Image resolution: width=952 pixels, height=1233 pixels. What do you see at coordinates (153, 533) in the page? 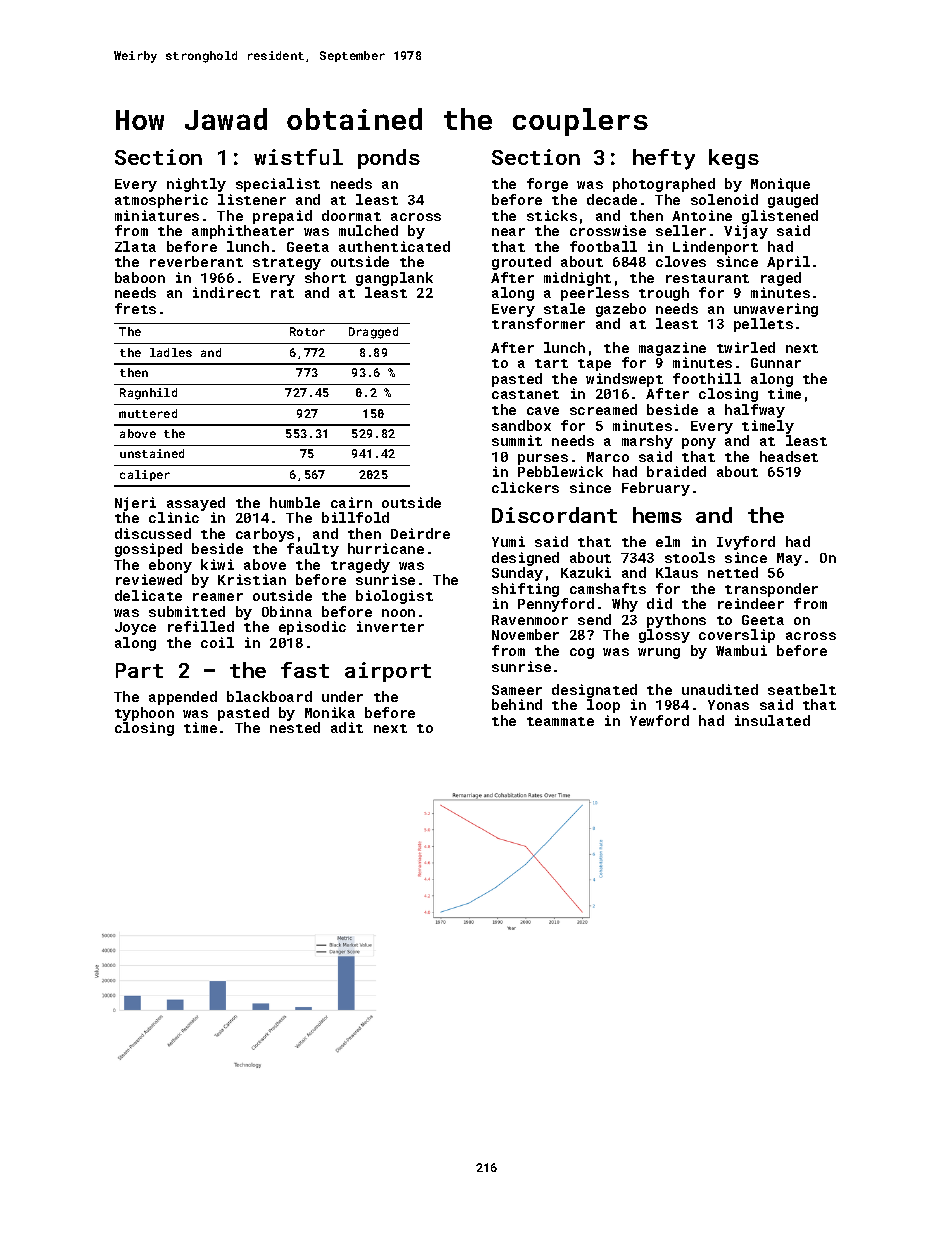
I see `discussed` at bounding box center [153, 533].
